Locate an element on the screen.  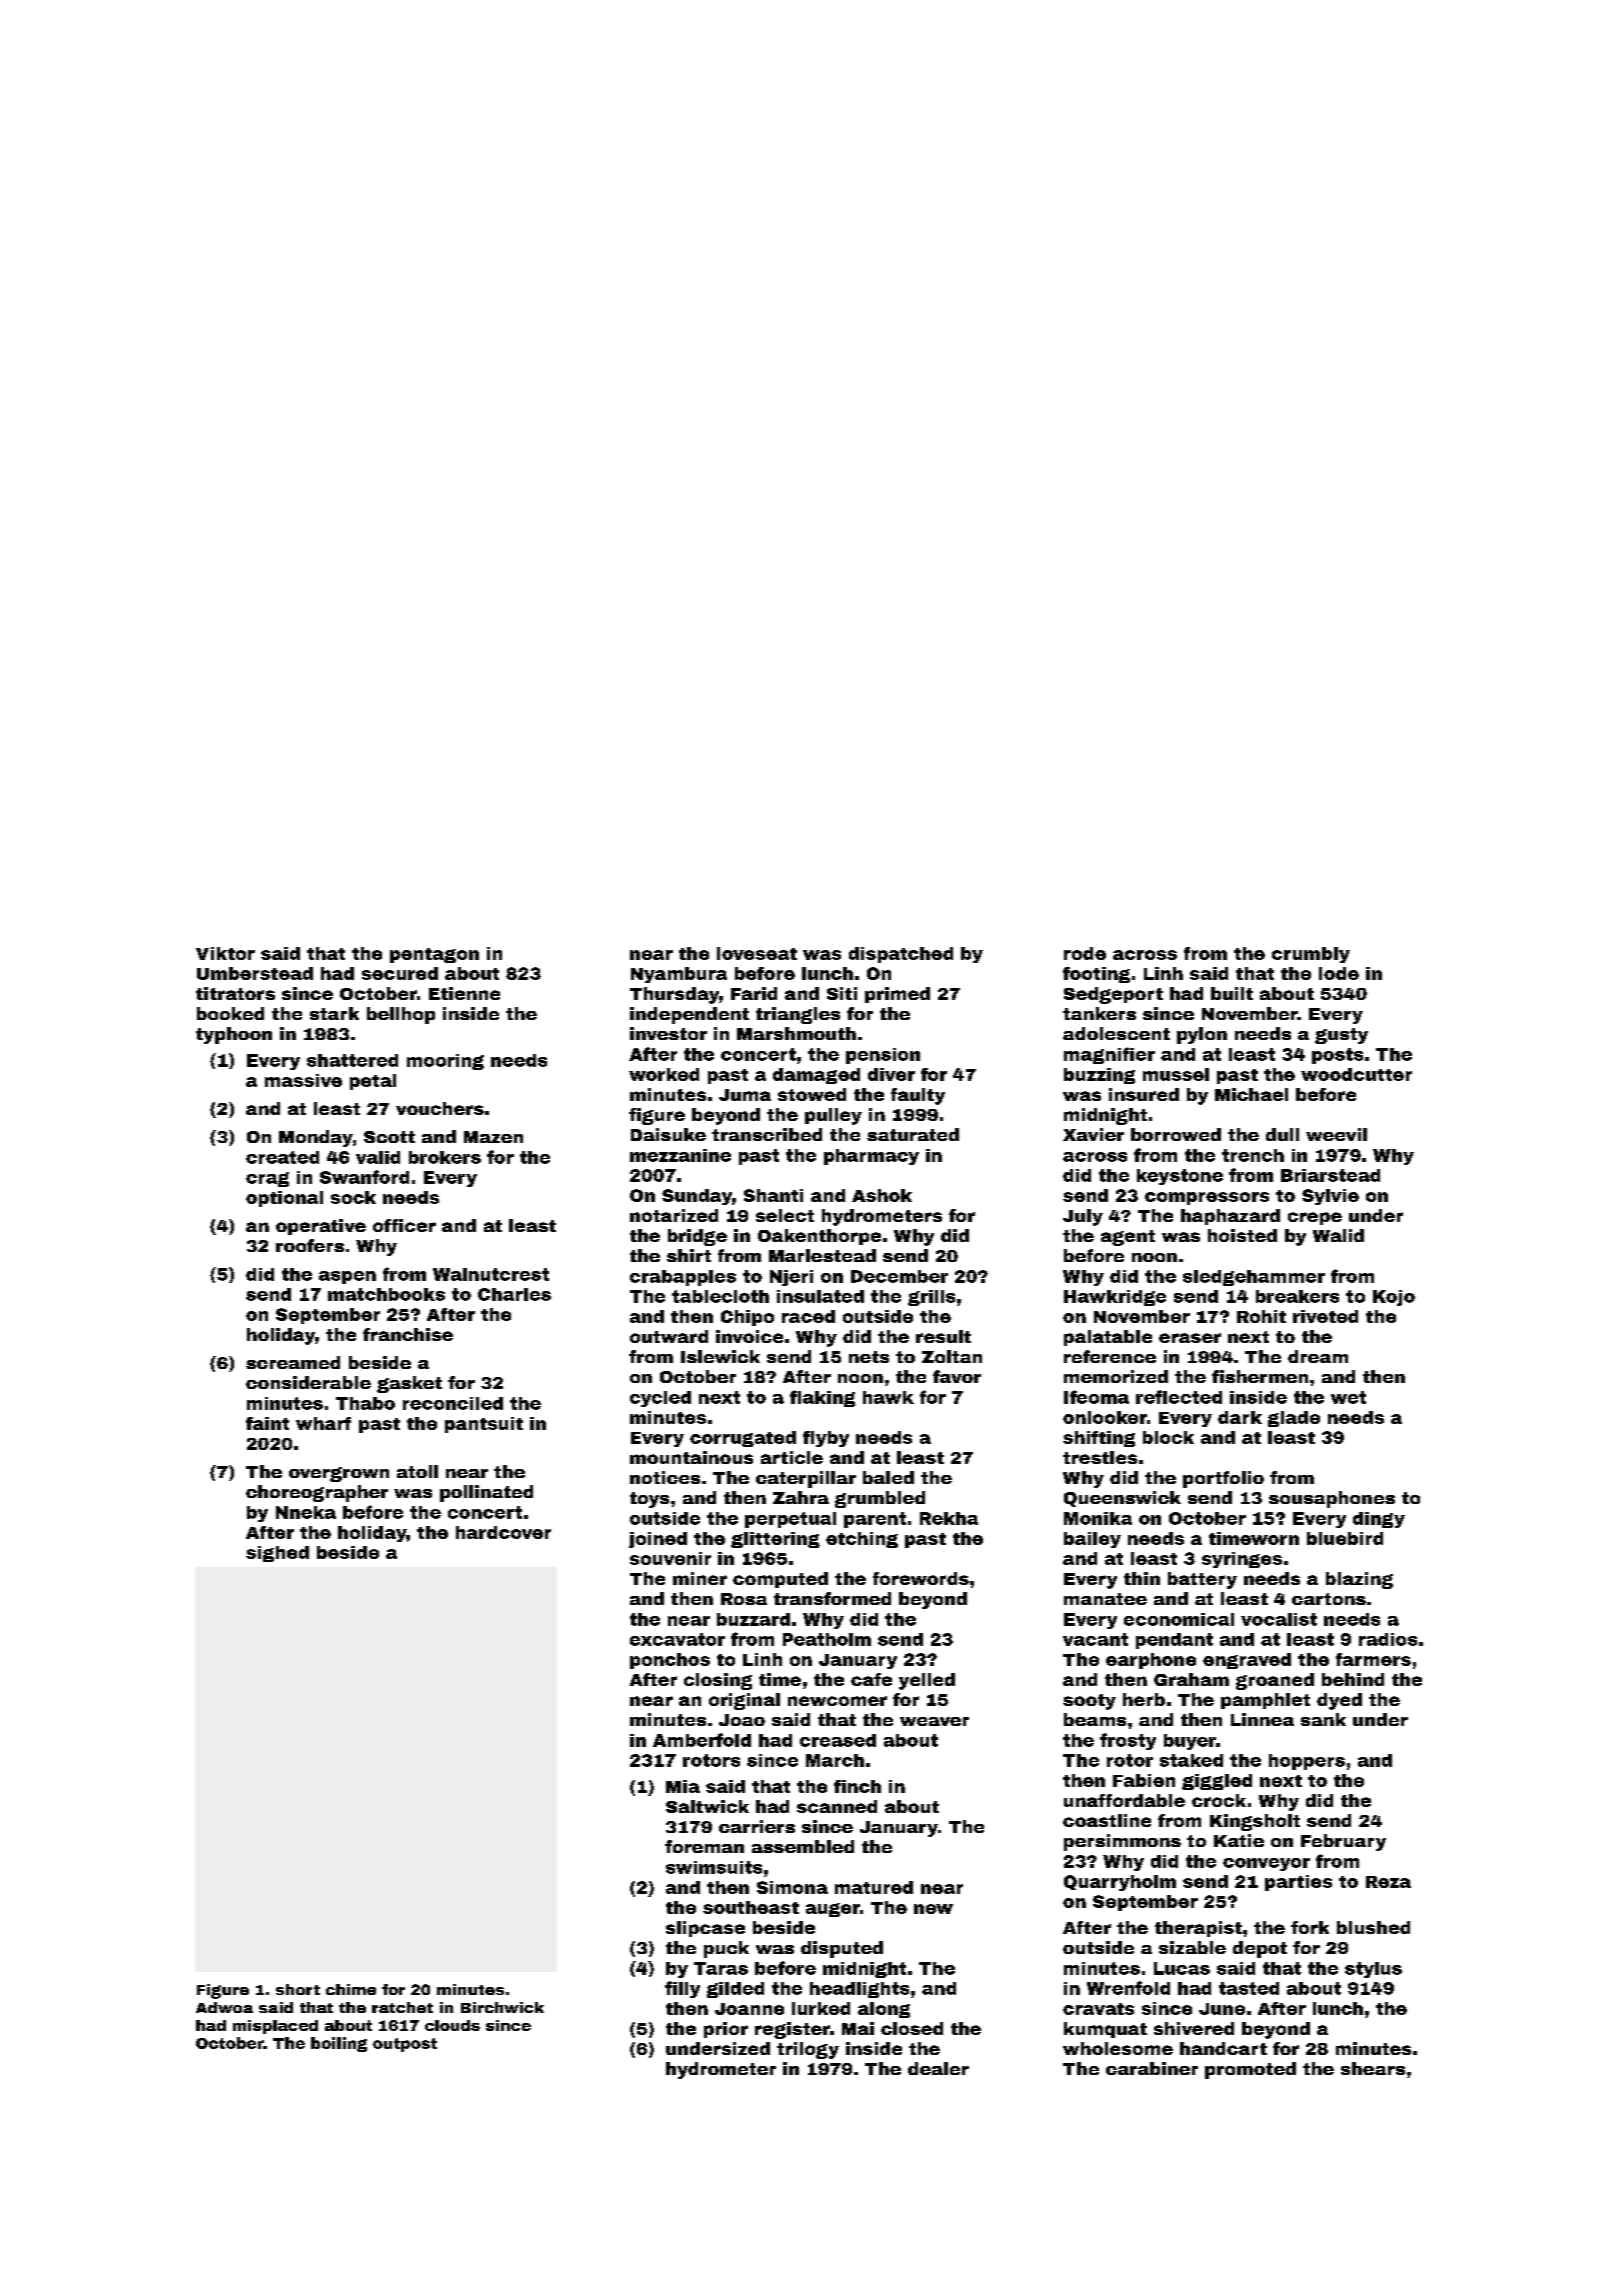
radios is located at coordinates (1388, 1639).
